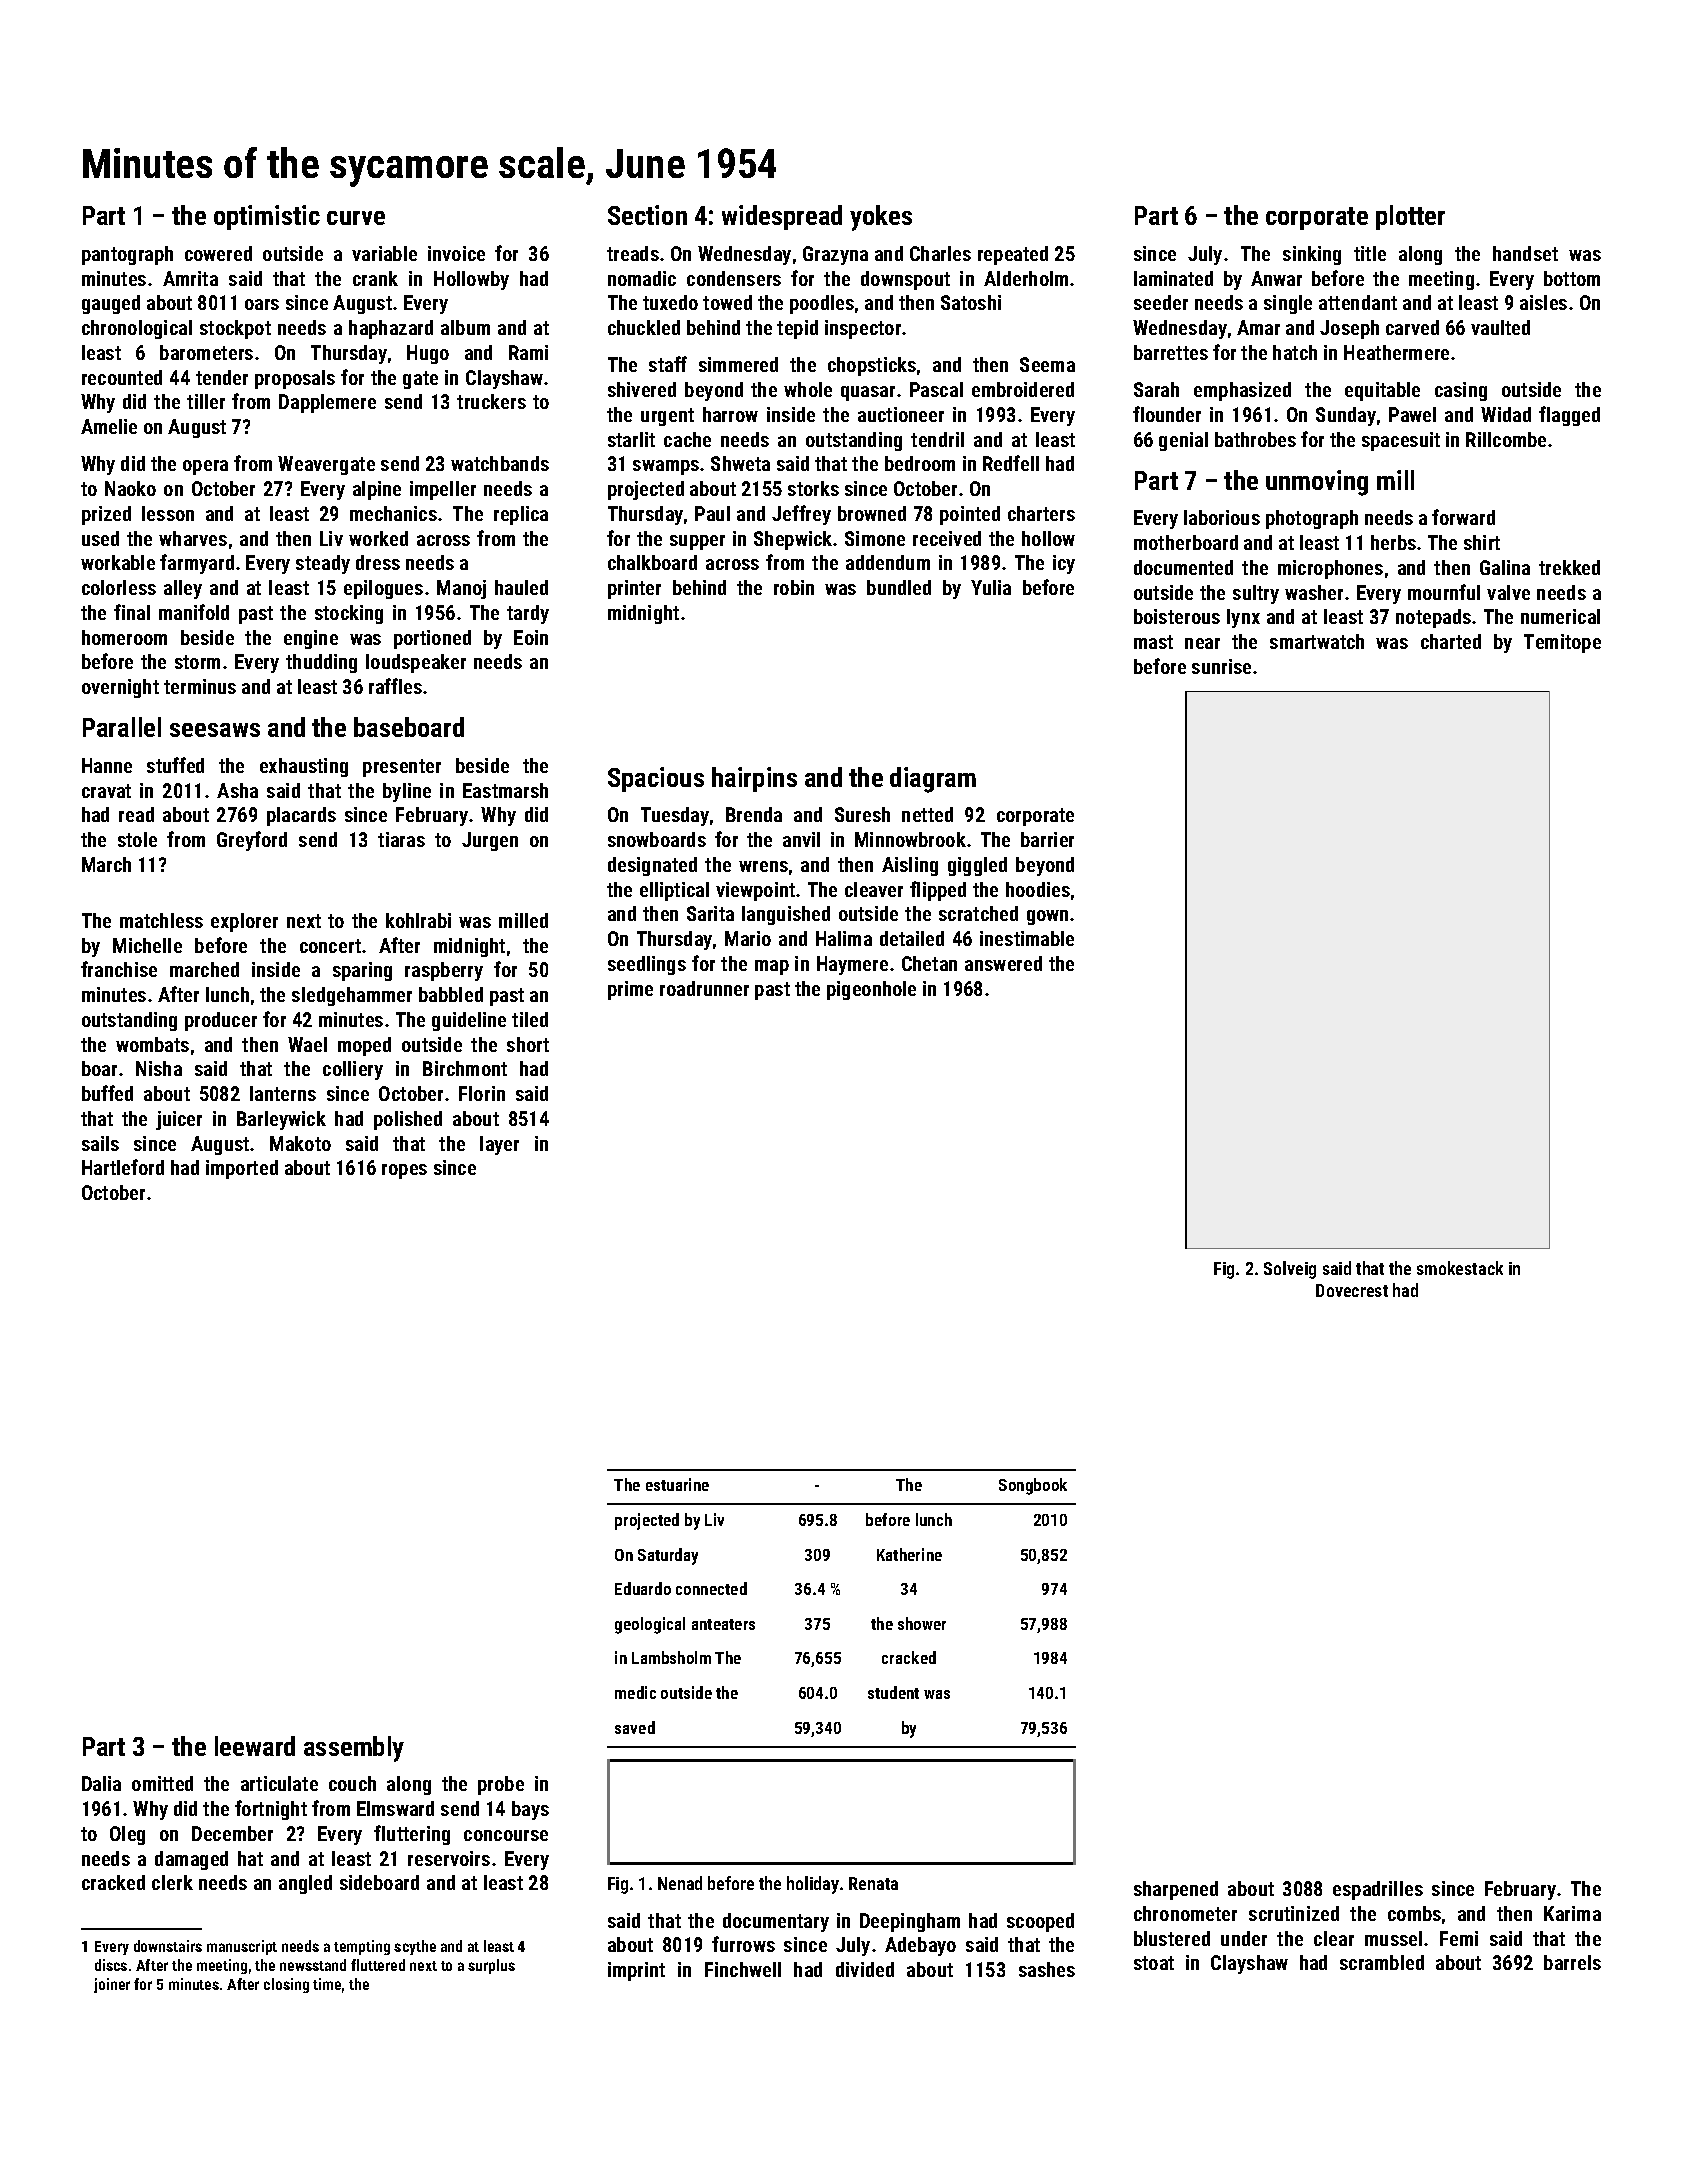 The height and width of the page is (2178, 1683). Describe the element at coordinates (262, 304) in the page. I see `oars` at that location.
